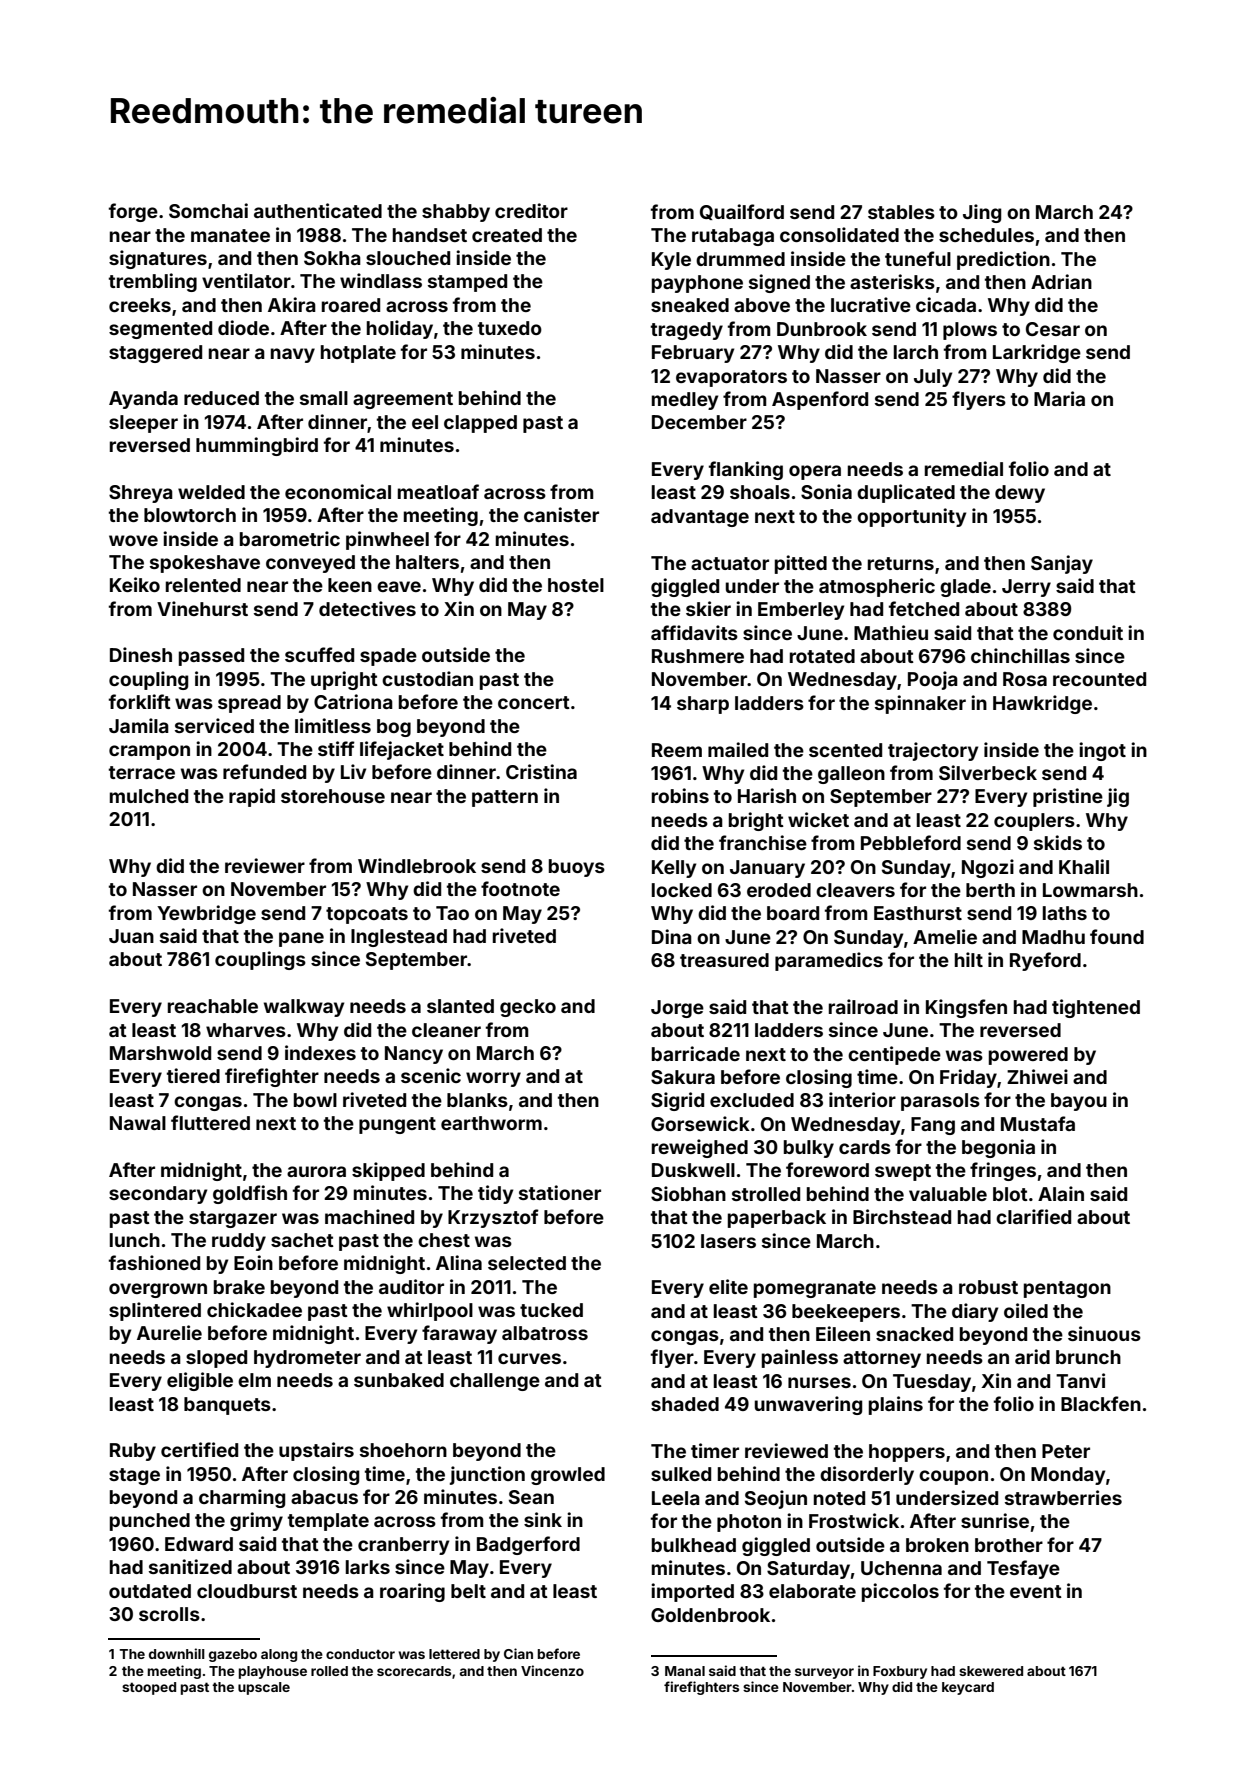 The image size is (1257, 1778). Describe the element at coordinates (918, 258) in the page. I see `tuneful` at that location.
